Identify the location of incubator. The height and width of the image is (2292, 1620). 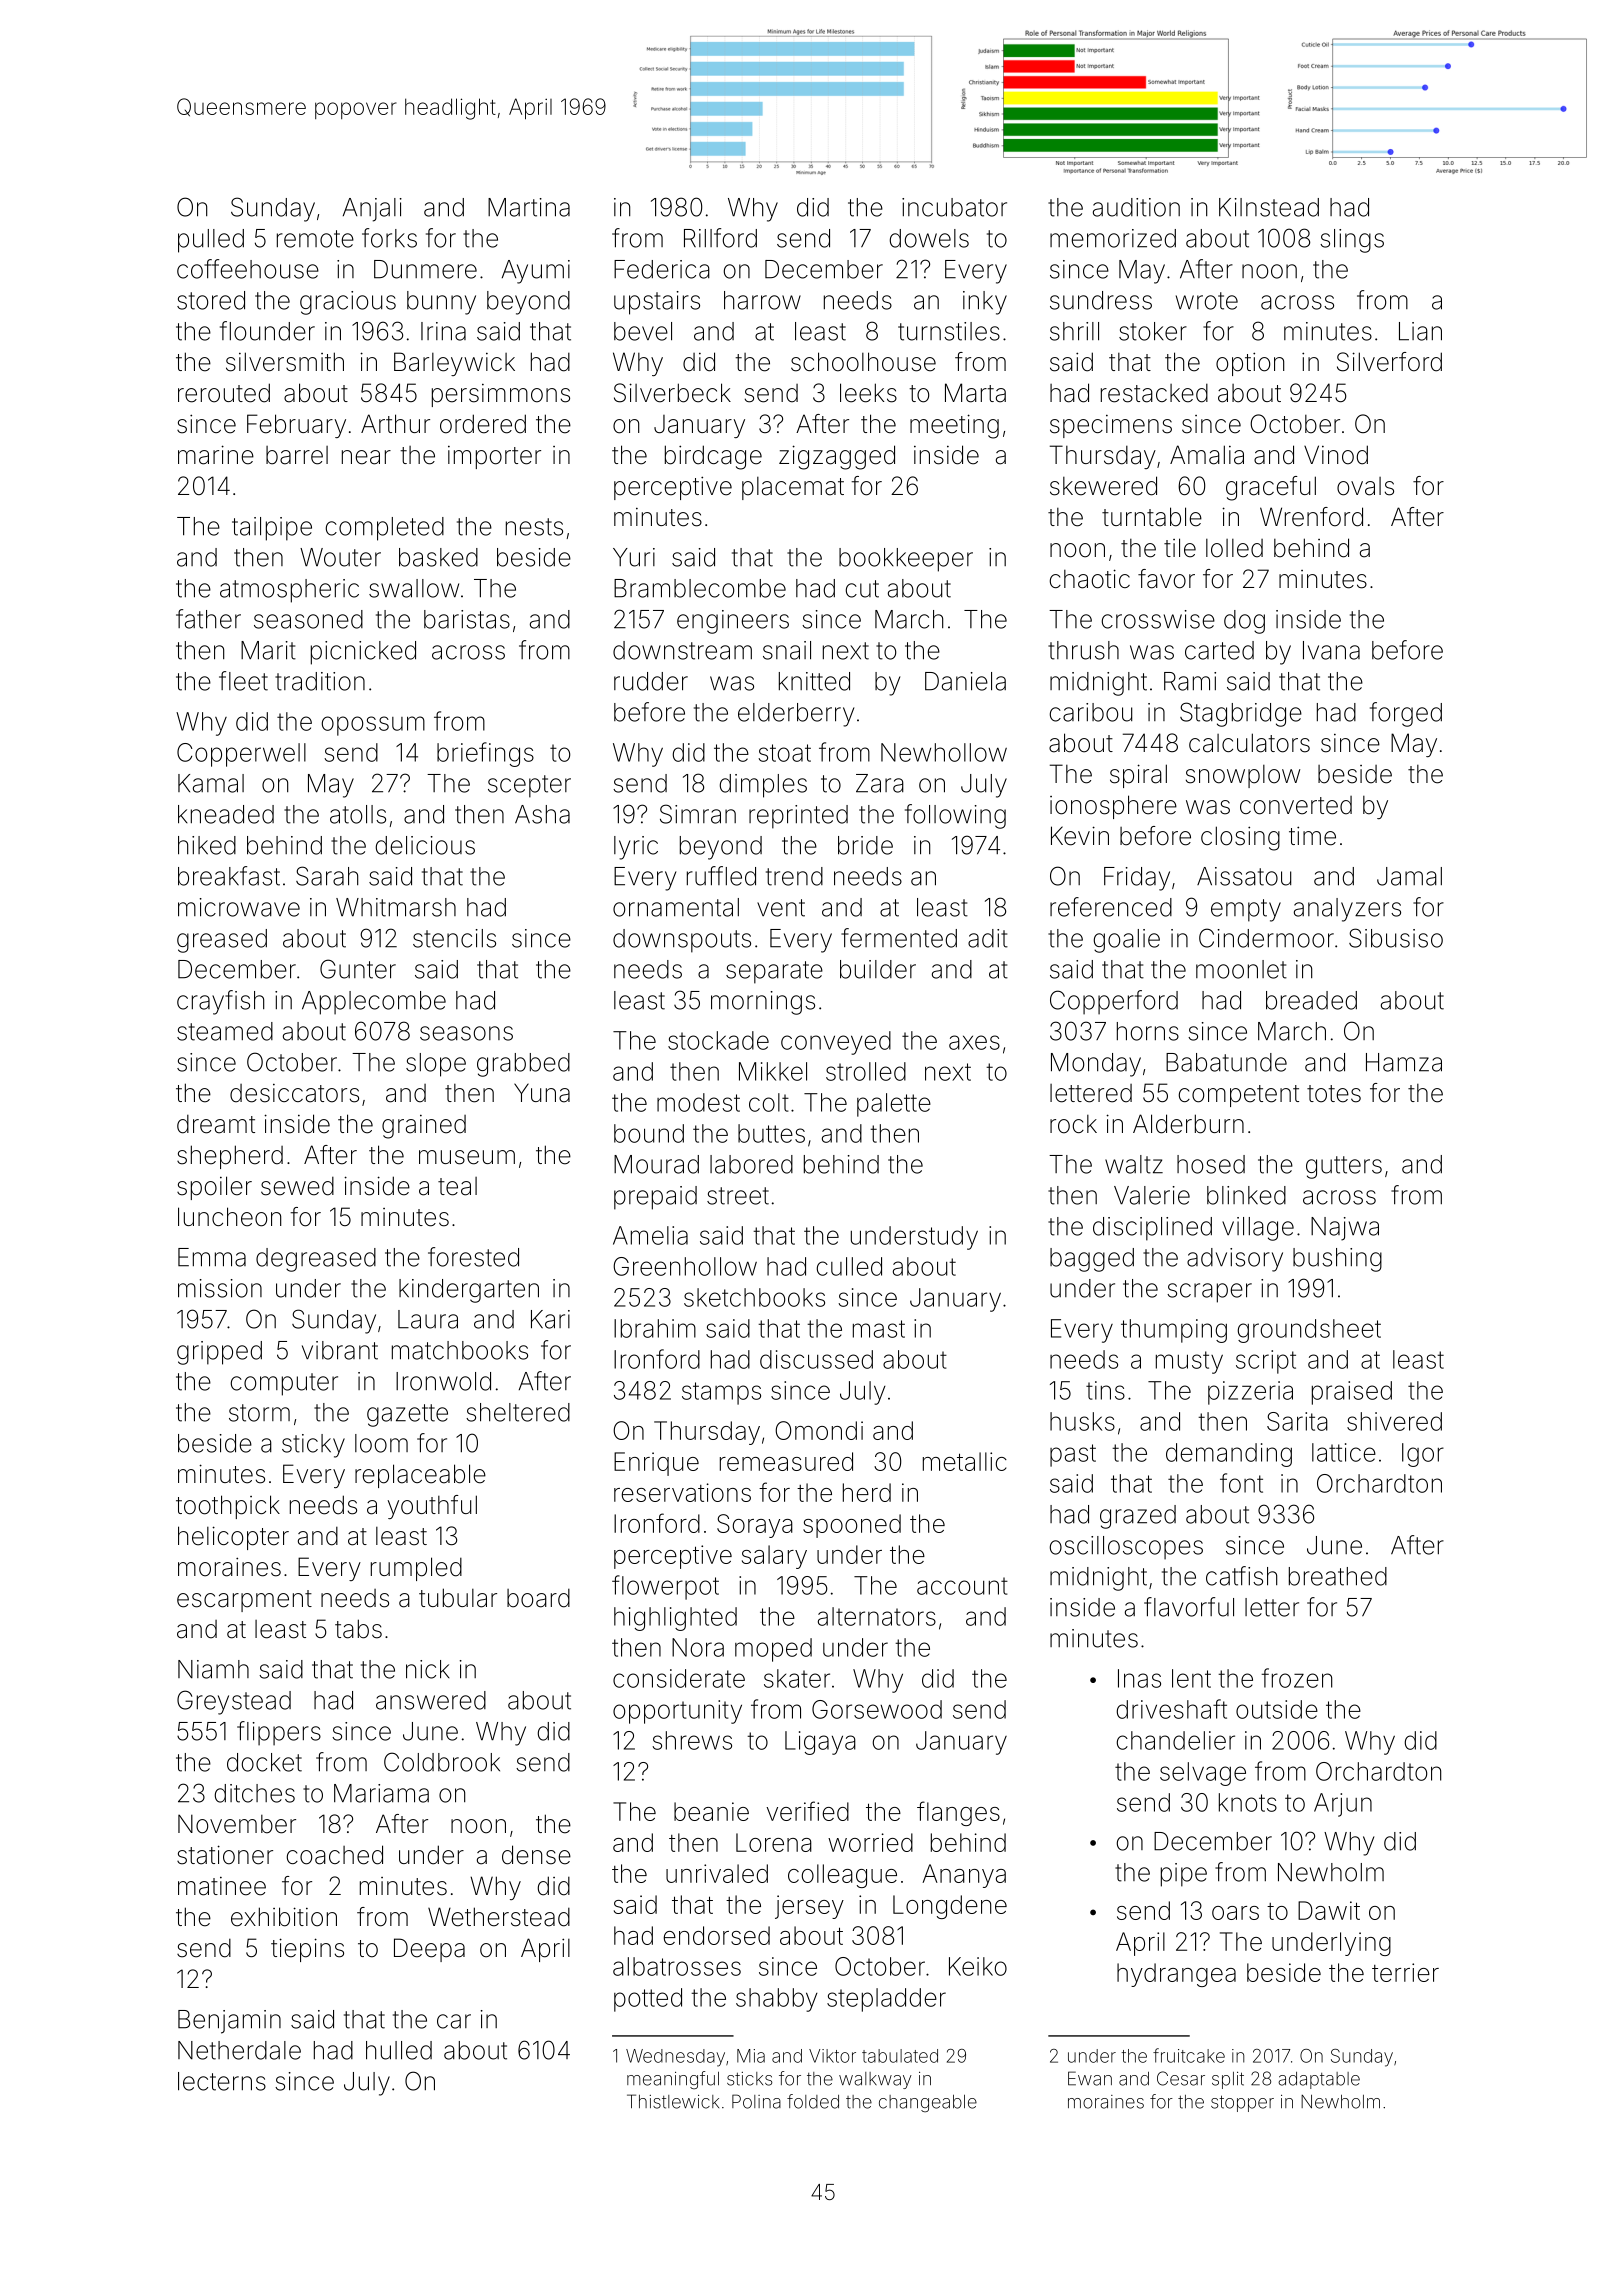
(954, 207).
